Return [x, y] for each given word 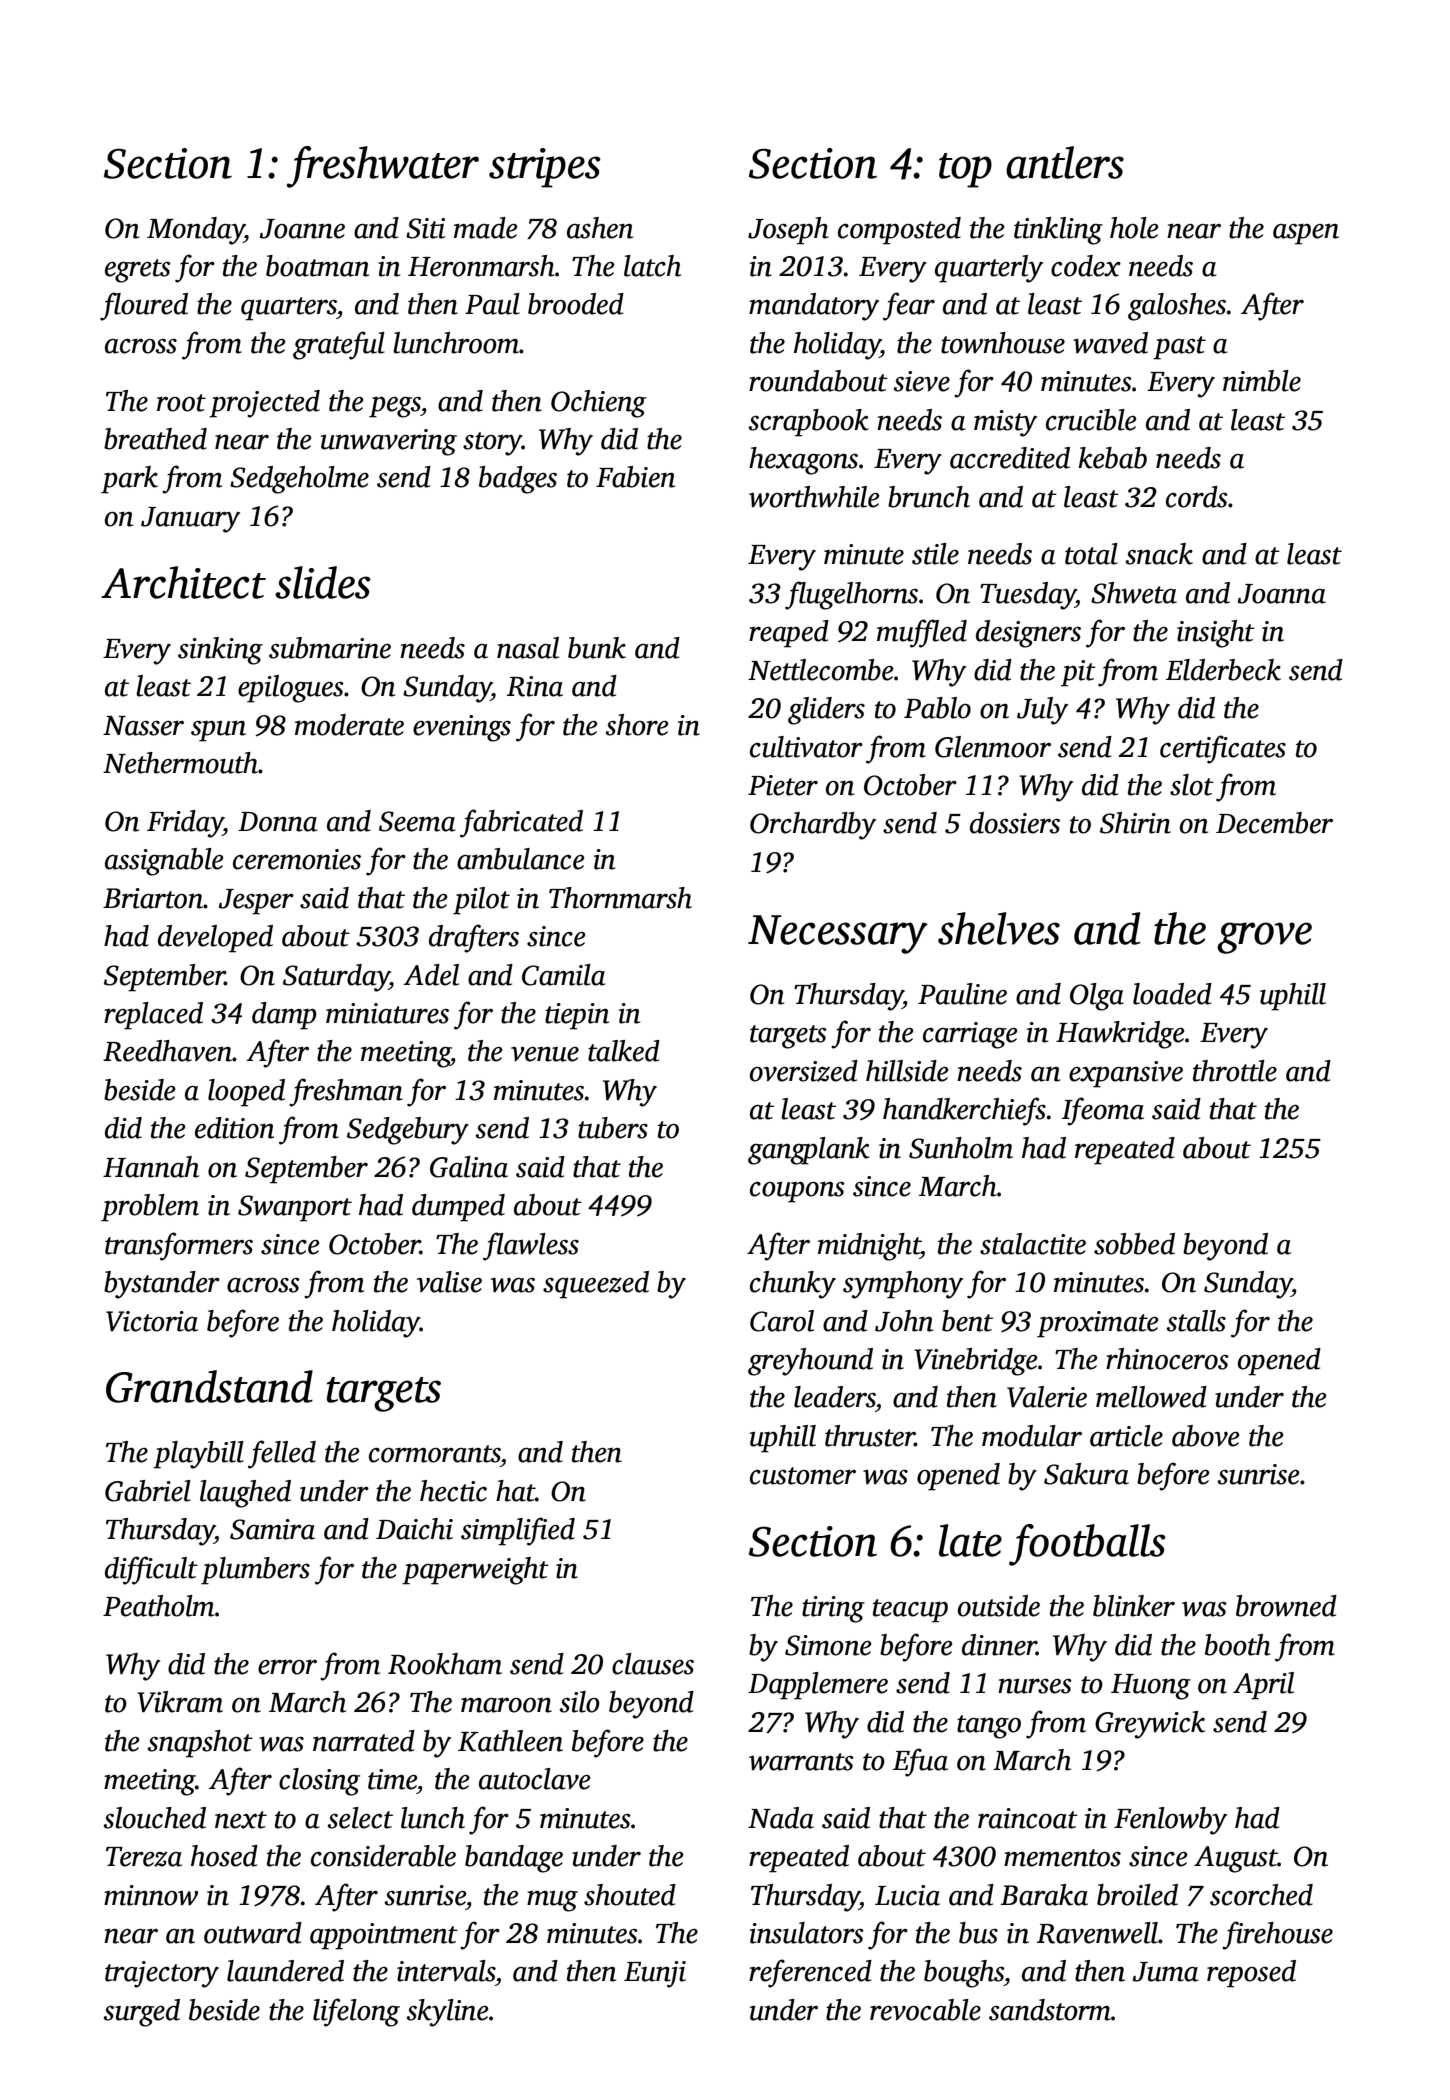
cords [1197, 497]
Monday [195, 231]
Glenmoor [993, 747]
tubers [613, 1128]
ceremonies [297, 859]
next [241, 1820]
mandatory [814, 307]
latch [652, 266]
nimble [1262, 381]
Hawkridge [1120, 1035]
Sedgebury [408, 1131]
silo [579, 1702]
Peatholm [159, 1606]
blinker [1134, 1606]
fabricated [521, 823]
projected [264, 404]
